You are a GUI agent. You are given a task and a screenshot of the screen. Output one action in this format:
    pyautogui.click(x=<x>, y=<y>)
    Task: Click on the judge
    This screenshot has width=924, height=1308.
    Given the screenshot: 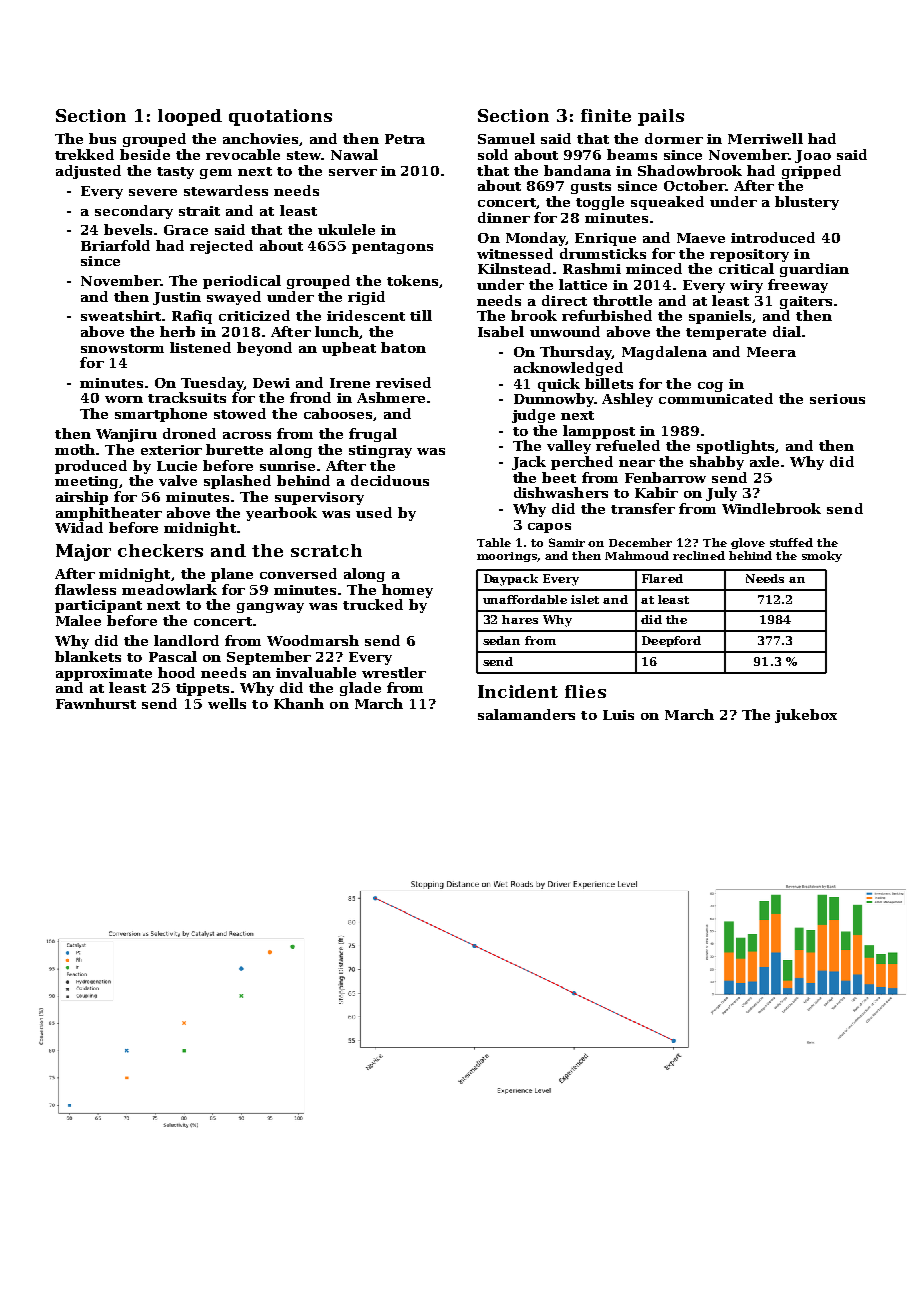 What is the action you would take?
    pyautogui.click(x=533, y=416)
